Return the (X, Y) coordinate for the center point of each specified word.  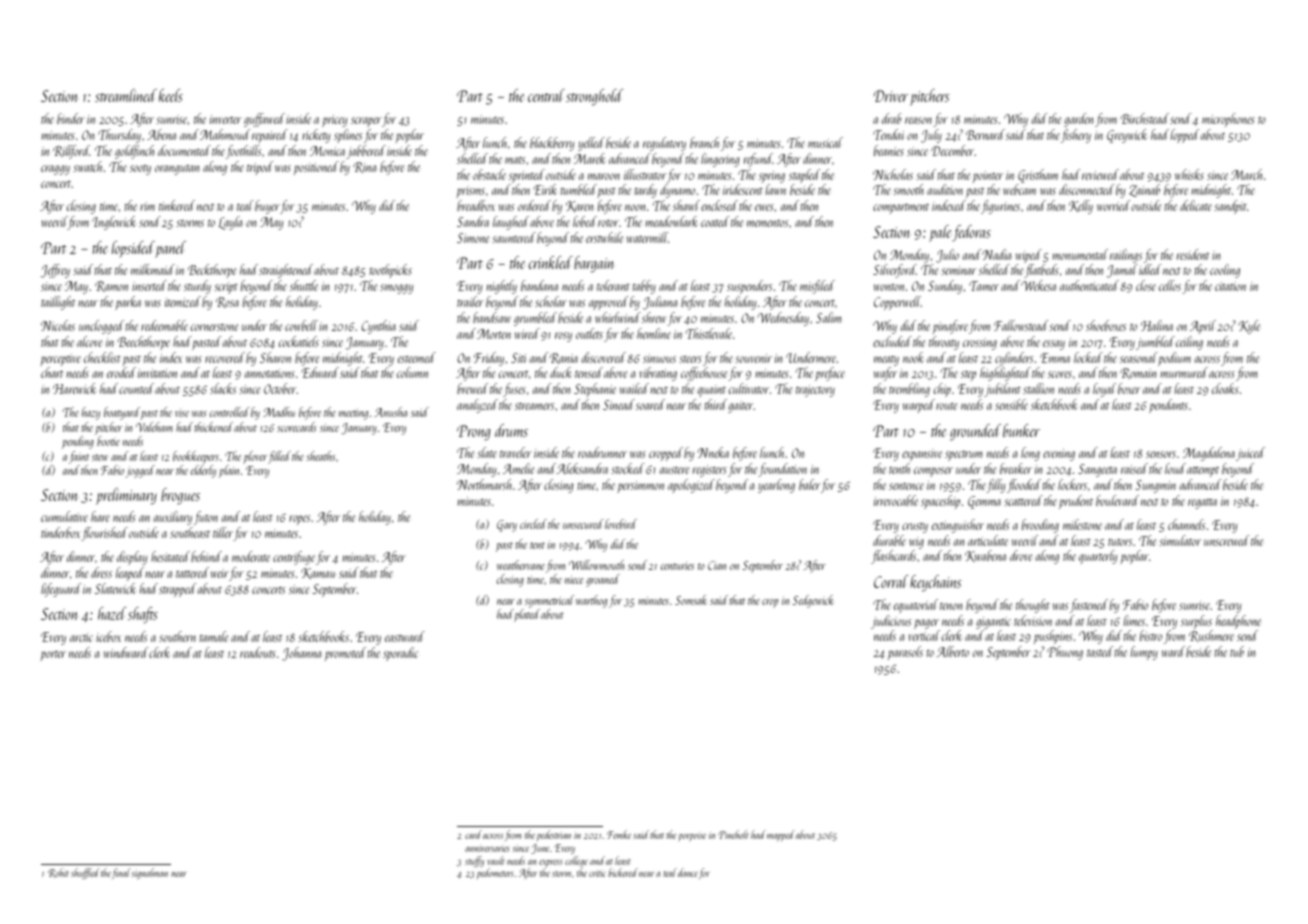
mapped (781, 835)
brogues (180, 496)
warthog (591, 601)
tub (1237, 651)
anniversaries (487, 848)
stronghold (594, 97)
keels (171, 95)
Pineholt (733, 834)
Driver (891, 96)
